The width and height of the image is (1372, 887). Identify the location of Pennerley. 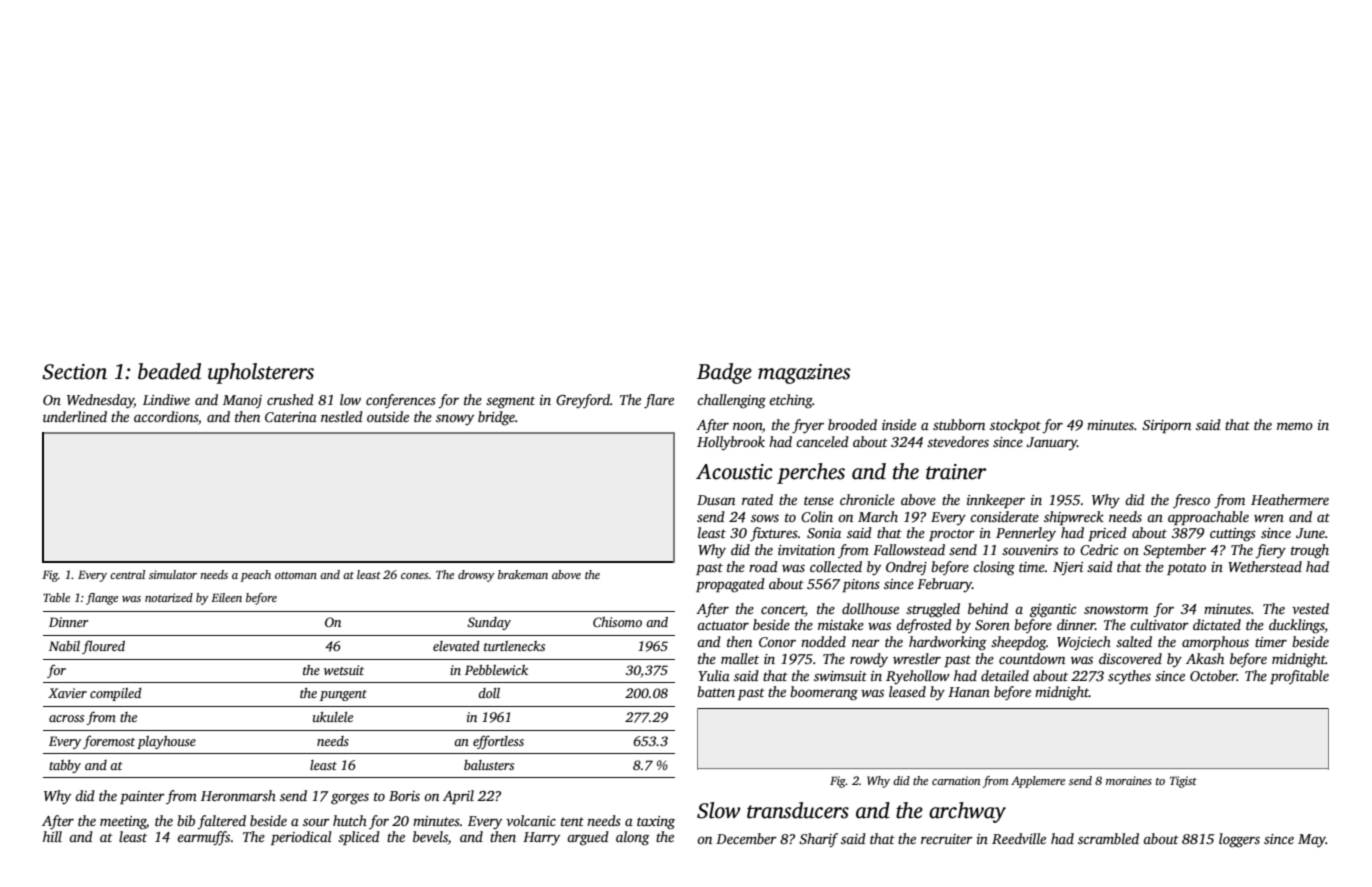
(1026, 534).
